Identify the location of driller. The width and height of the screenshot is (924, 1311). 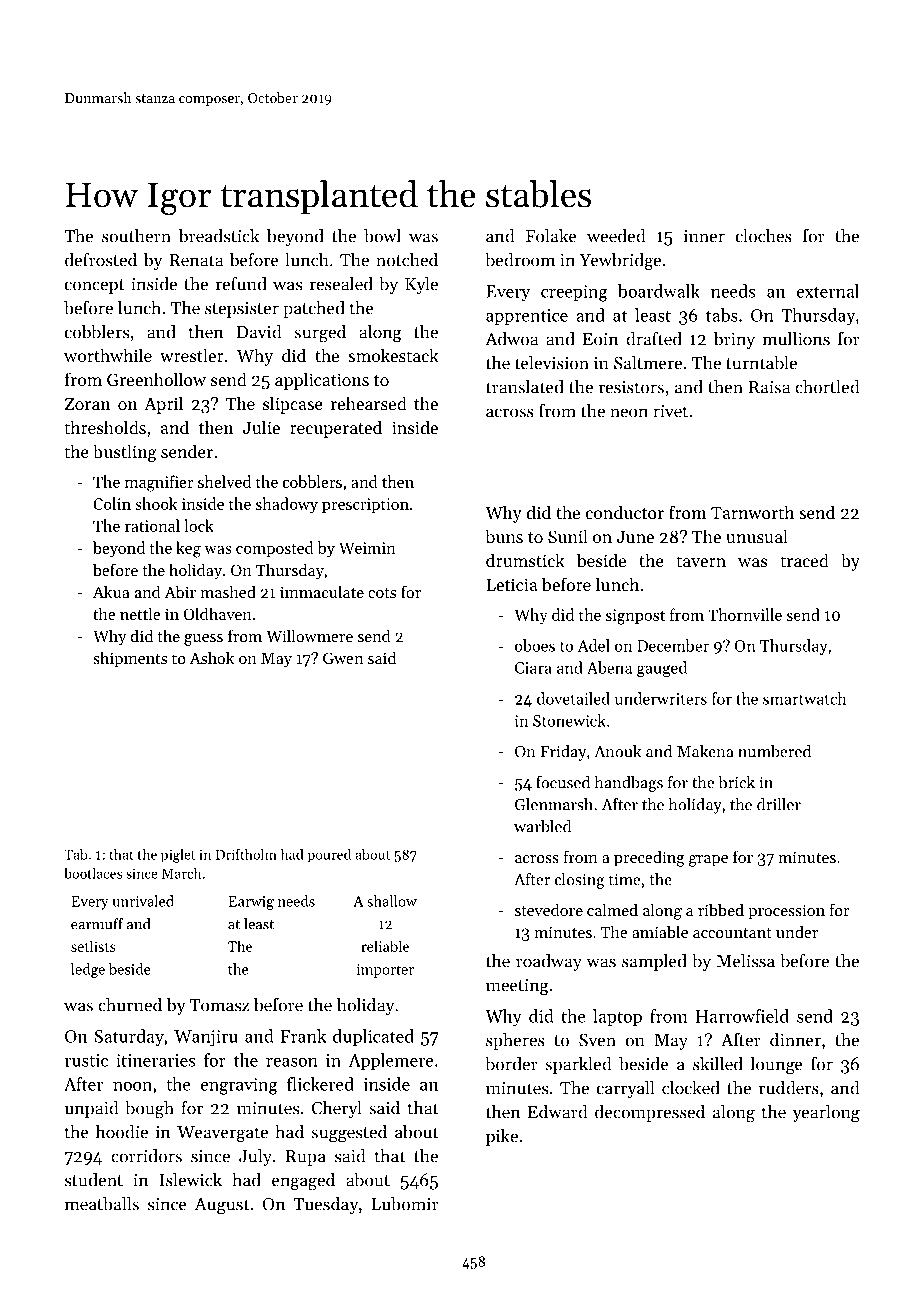
(779, 804).
